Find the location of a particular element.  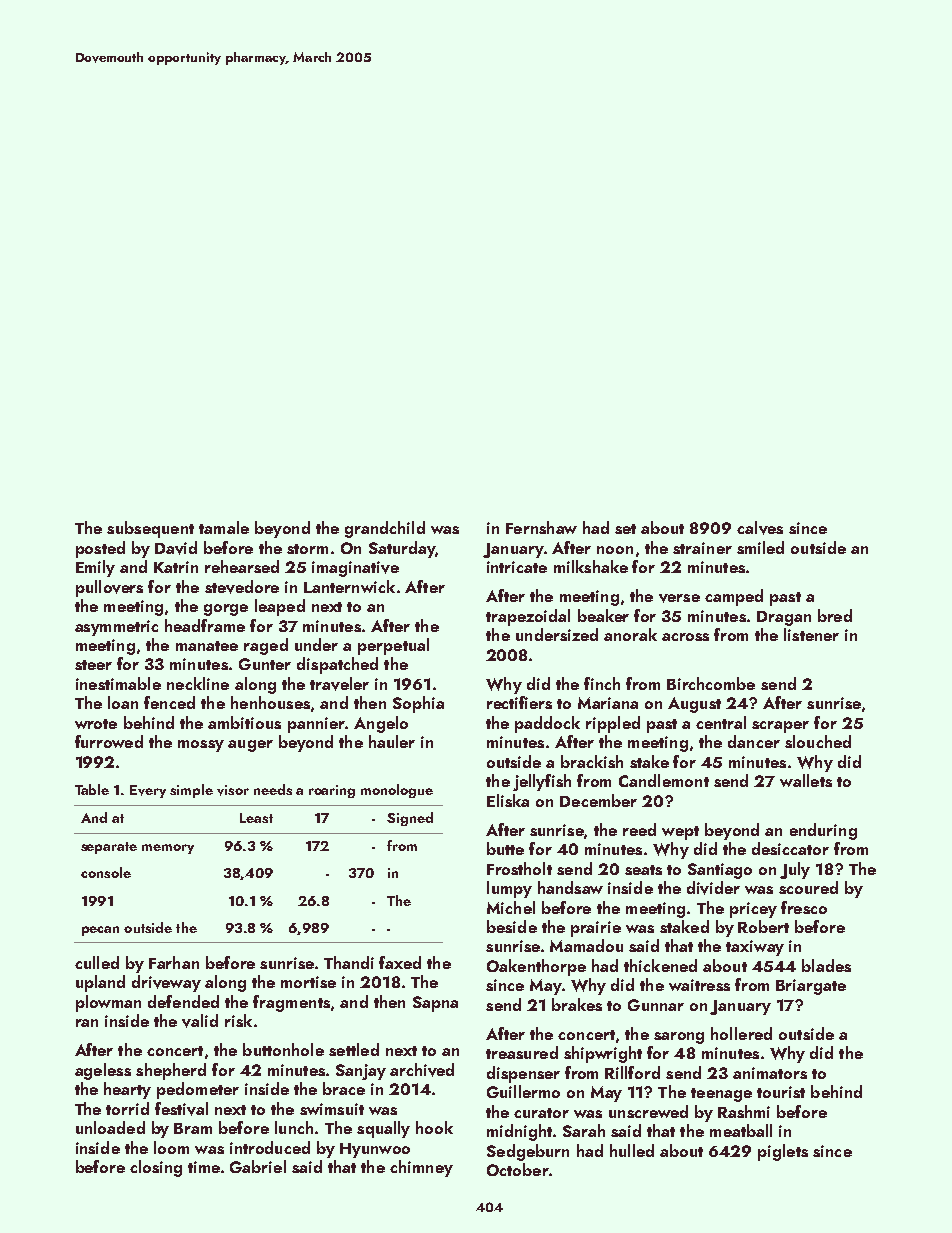

closing is located at coordinates (156, 1168).
